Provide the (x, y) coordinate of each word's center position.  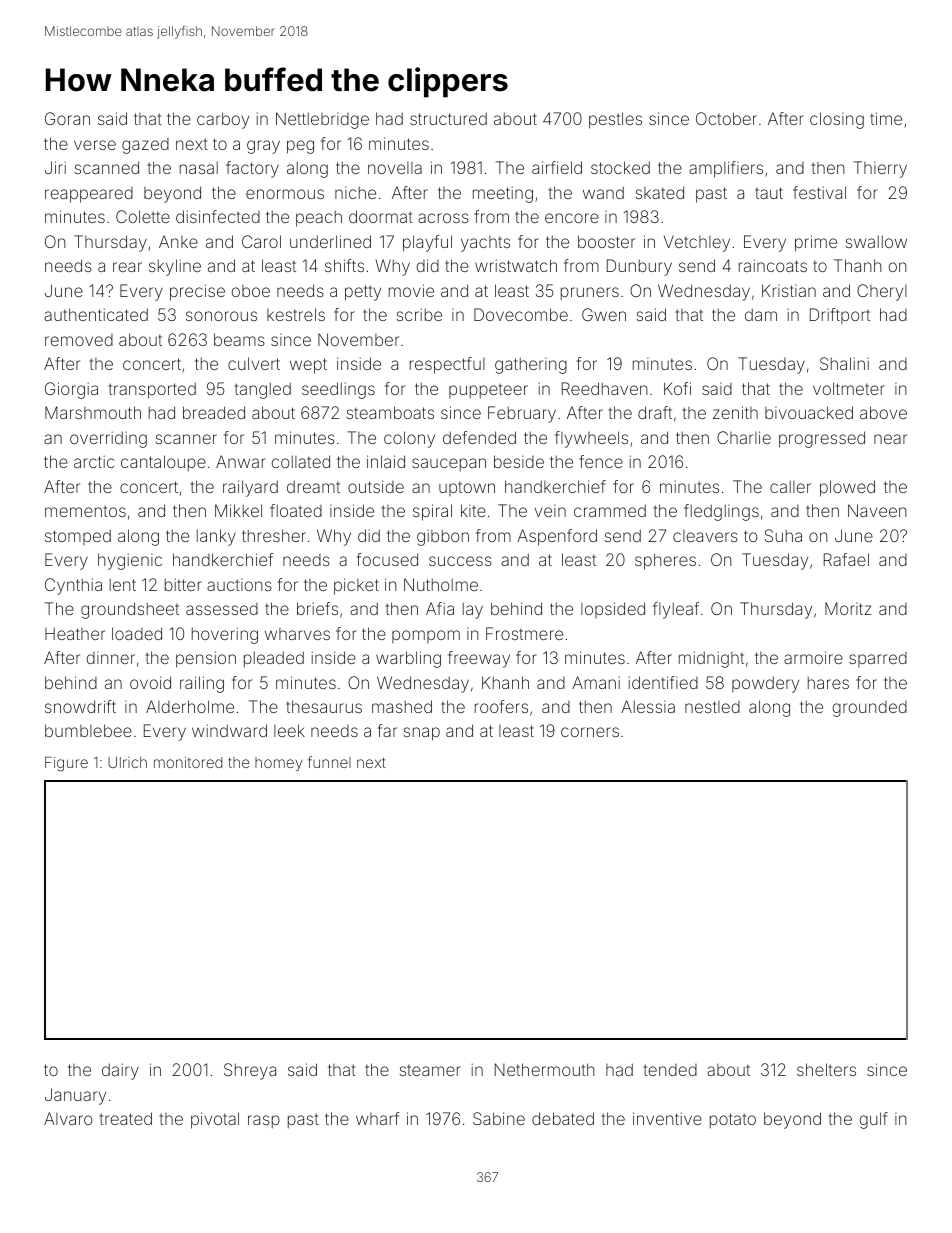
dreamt (313, 486)
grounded (870, 709)
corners (590, 732)
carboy (223, 120)
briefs (317, 608)
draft (655, 412)
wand (603, 192)
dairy (120, 1071)
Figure (66, 764)
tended (670, 1070)
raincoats (773, 265)
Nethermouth (545, 1069)
